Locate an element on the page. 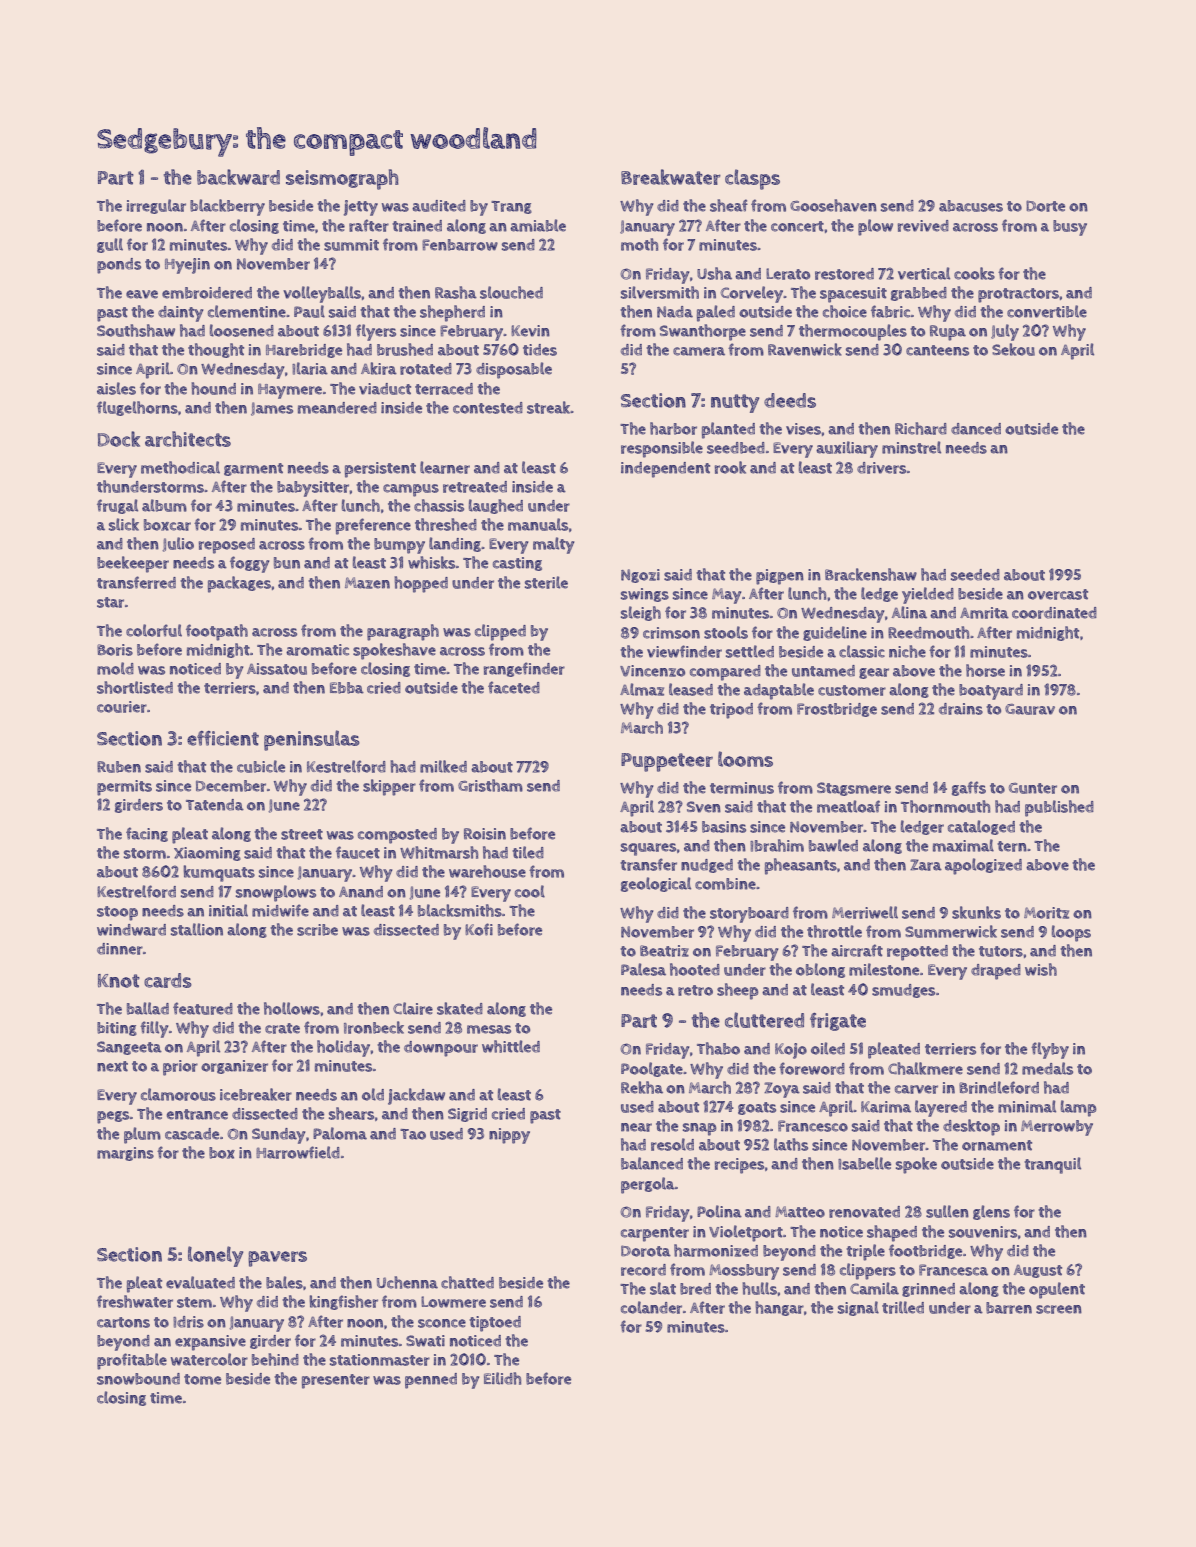 Image resolution: width=1196 pixels, height=1547 pixels. Breakwater is located at coordinates (671, 177).
